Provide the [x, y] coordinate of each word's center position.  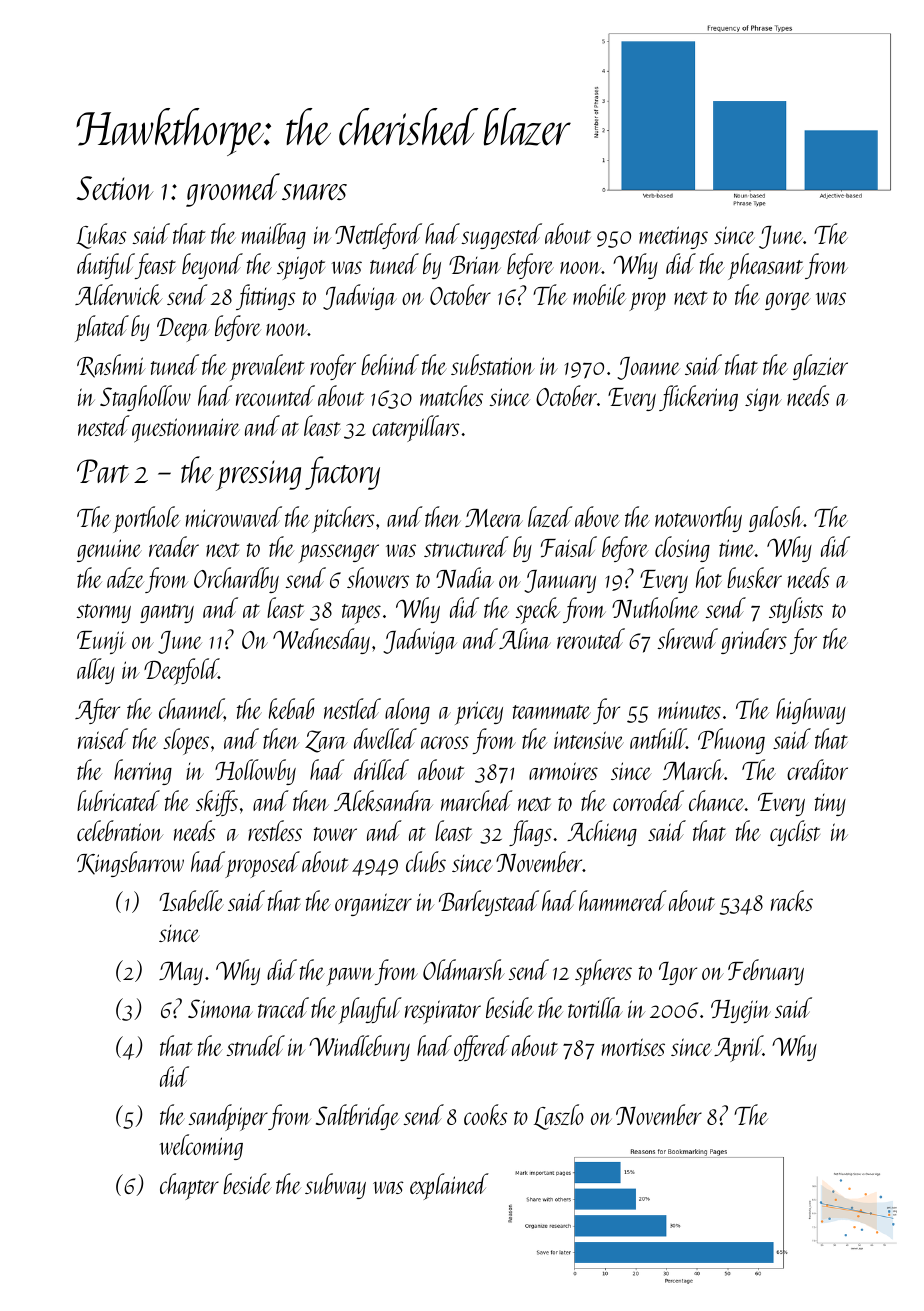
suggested [502, 236]
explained [449, 1186]
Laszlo [559, 1117]
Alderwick [119, 294]
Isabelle [191, 900]
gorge [788, 301]
